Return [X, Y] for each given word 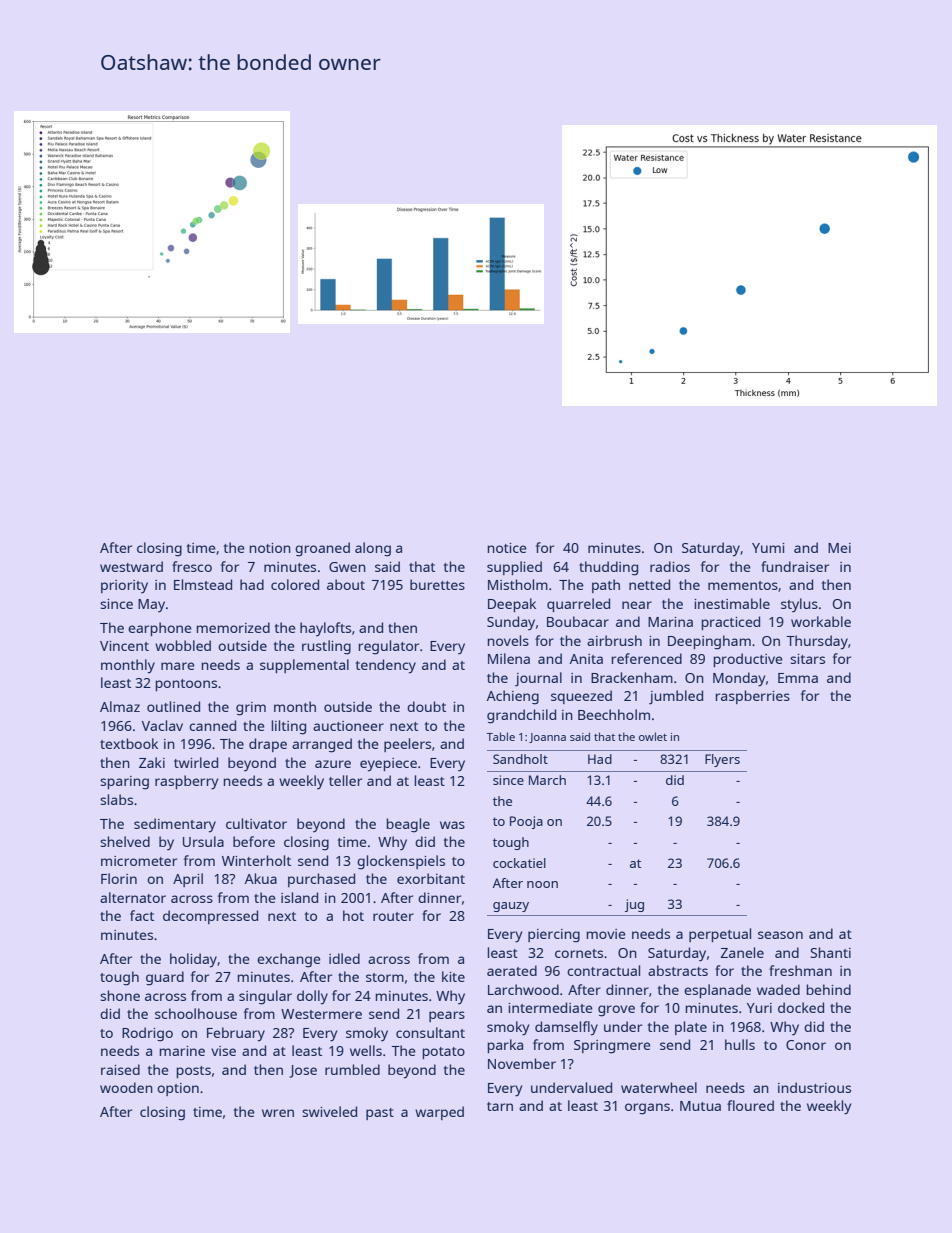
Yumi [768, 548]
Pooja [526, 822]
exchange [289, 960]
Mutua [700, 1106]
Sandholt [520, 759]
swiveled [329, 1111]
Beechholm [614, 714]
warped [439, 1113]
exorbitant [431, 878]
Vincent [124, 646]
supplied [514, 568]
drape [268, 745]
